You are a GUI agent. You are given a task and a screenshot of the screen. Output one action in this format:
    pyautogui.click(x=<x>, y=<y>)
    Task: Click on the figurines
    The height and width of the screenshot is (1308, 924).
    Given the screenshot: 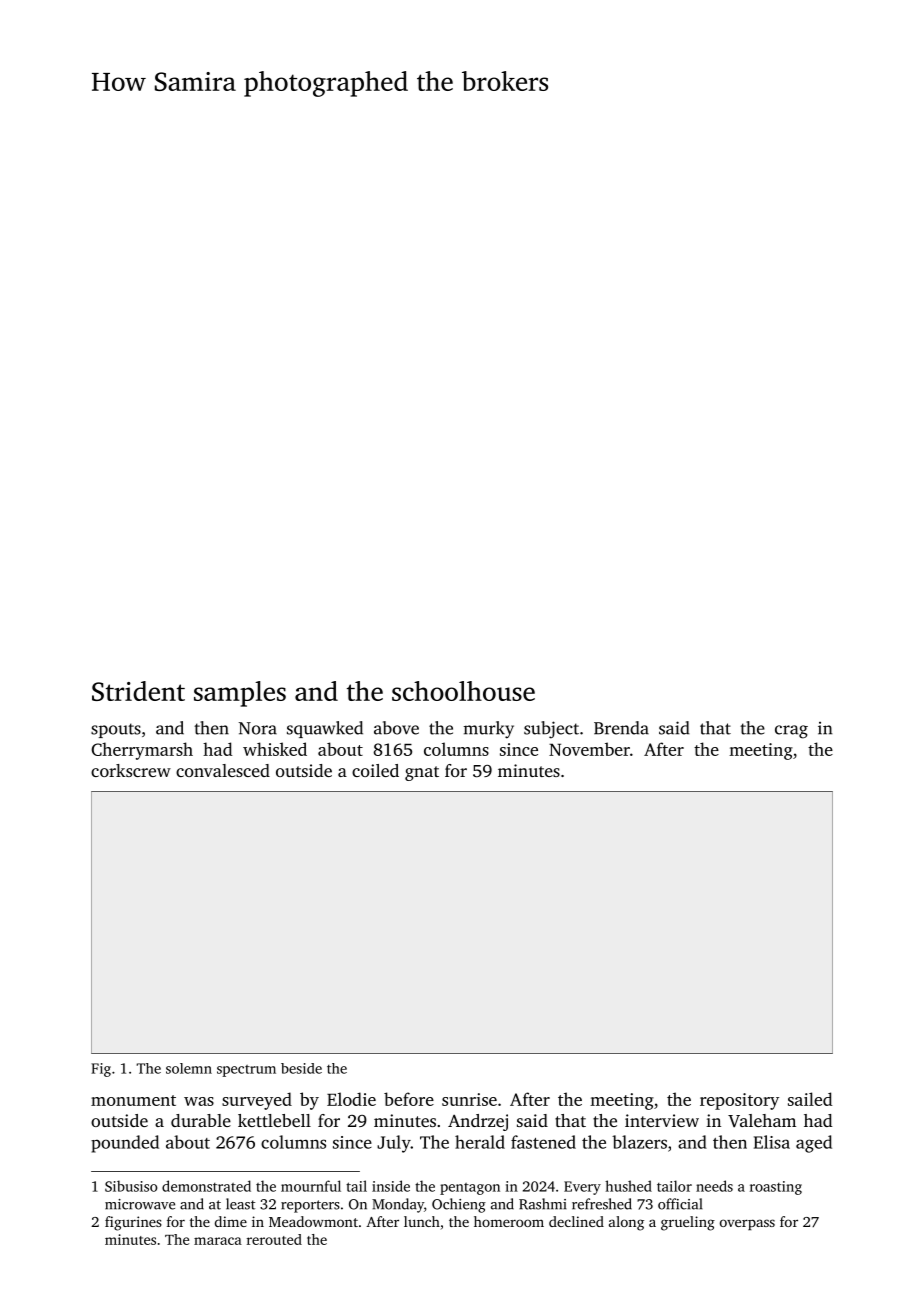 What is the action you would take?
    pyautogui.click(x=133, y=1223)
